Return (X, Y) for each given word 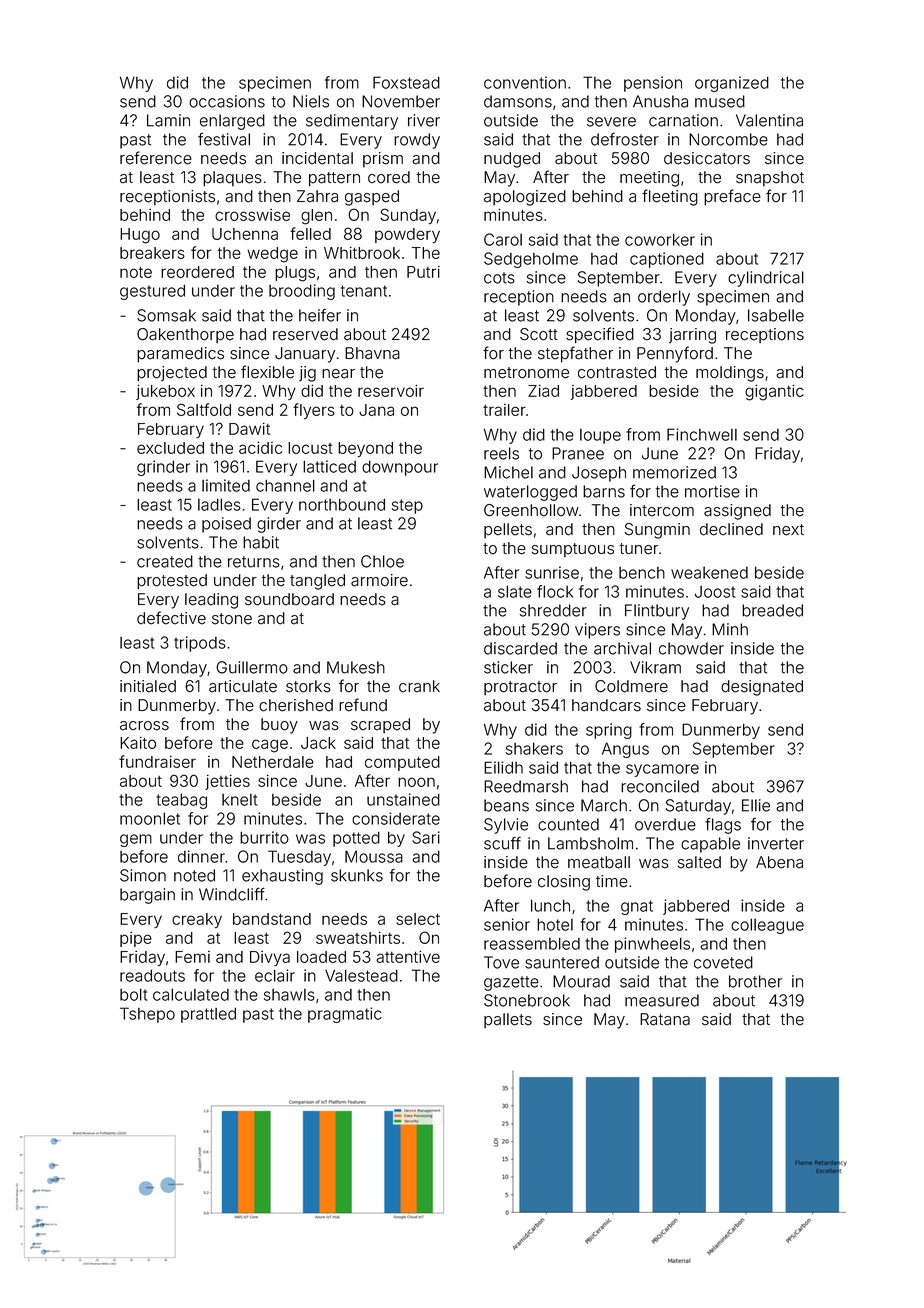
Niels (311, 101)
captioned (667, 260)
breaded (772, 610)
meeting (649, 179)
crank (419, 686)
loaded (321, 957)
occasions (227, 101)
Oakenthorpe (185, 335)
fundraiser (157, 761)
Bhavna (372, 353)
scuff (502, 843)
